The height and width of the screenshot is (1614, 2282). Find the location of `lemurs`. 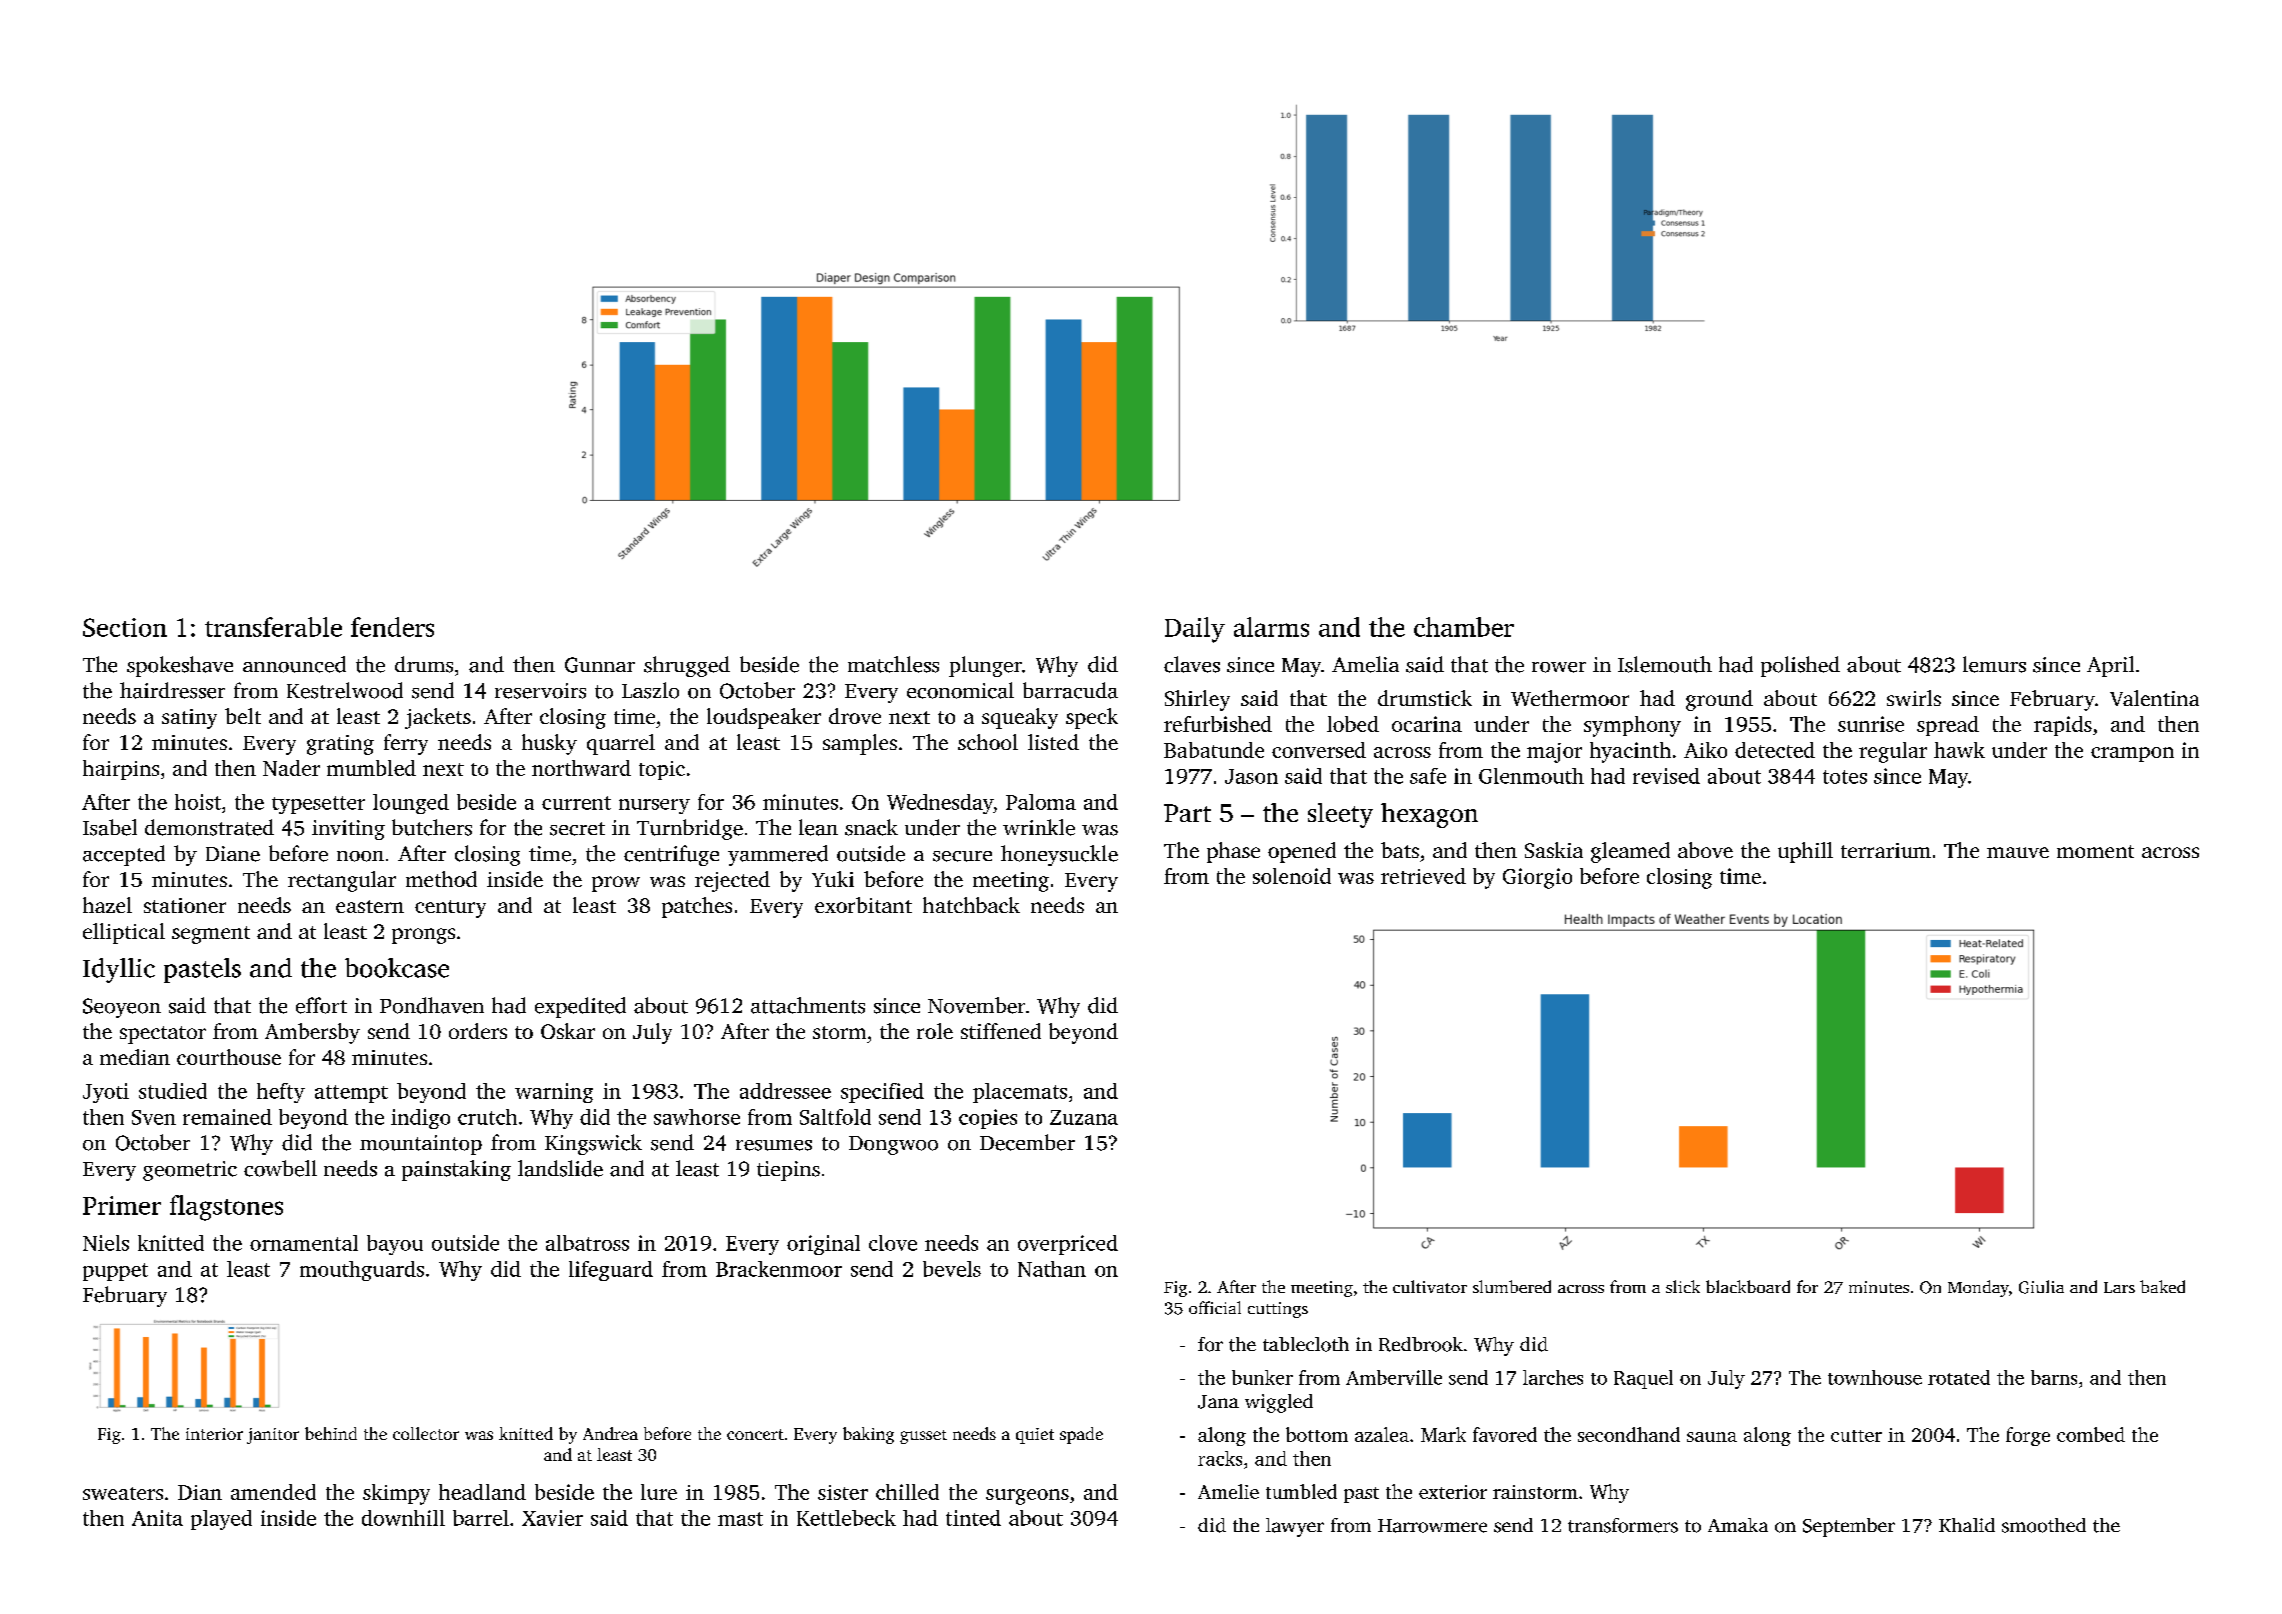

lemurs is located at coordinates (1994, 664).
